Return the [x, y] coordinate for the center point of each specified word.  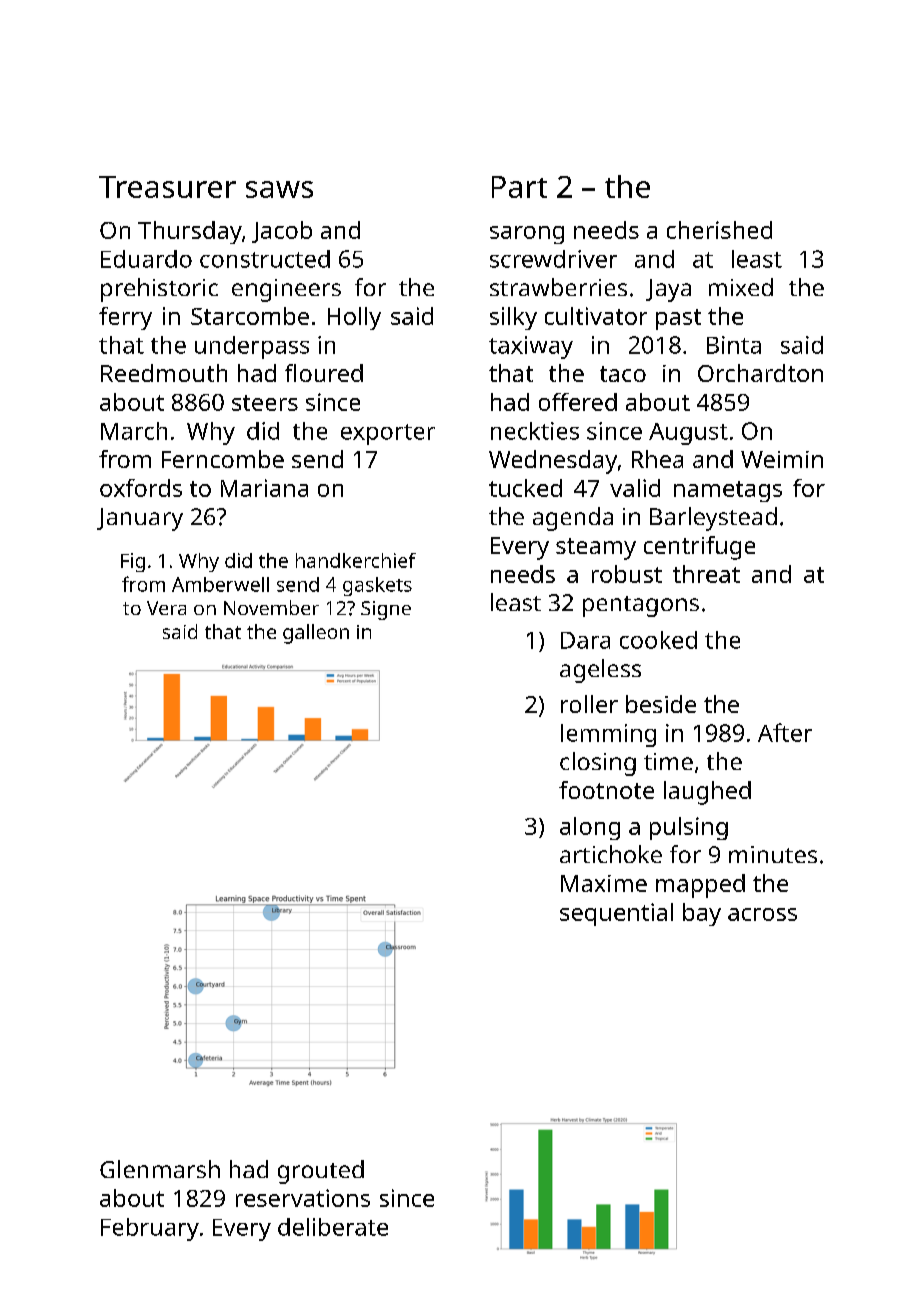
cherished [719, 230]
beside [661, 704]
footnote [606, 790]
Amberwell [220, 584]
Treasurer [167, 187]
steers [265, 403]
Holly [354, 318]
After [785, 732]
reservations [303, 1198]
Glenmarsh [160, 1169]
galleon [316, 634]
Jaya [668, 290]
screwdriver [553, 259]
